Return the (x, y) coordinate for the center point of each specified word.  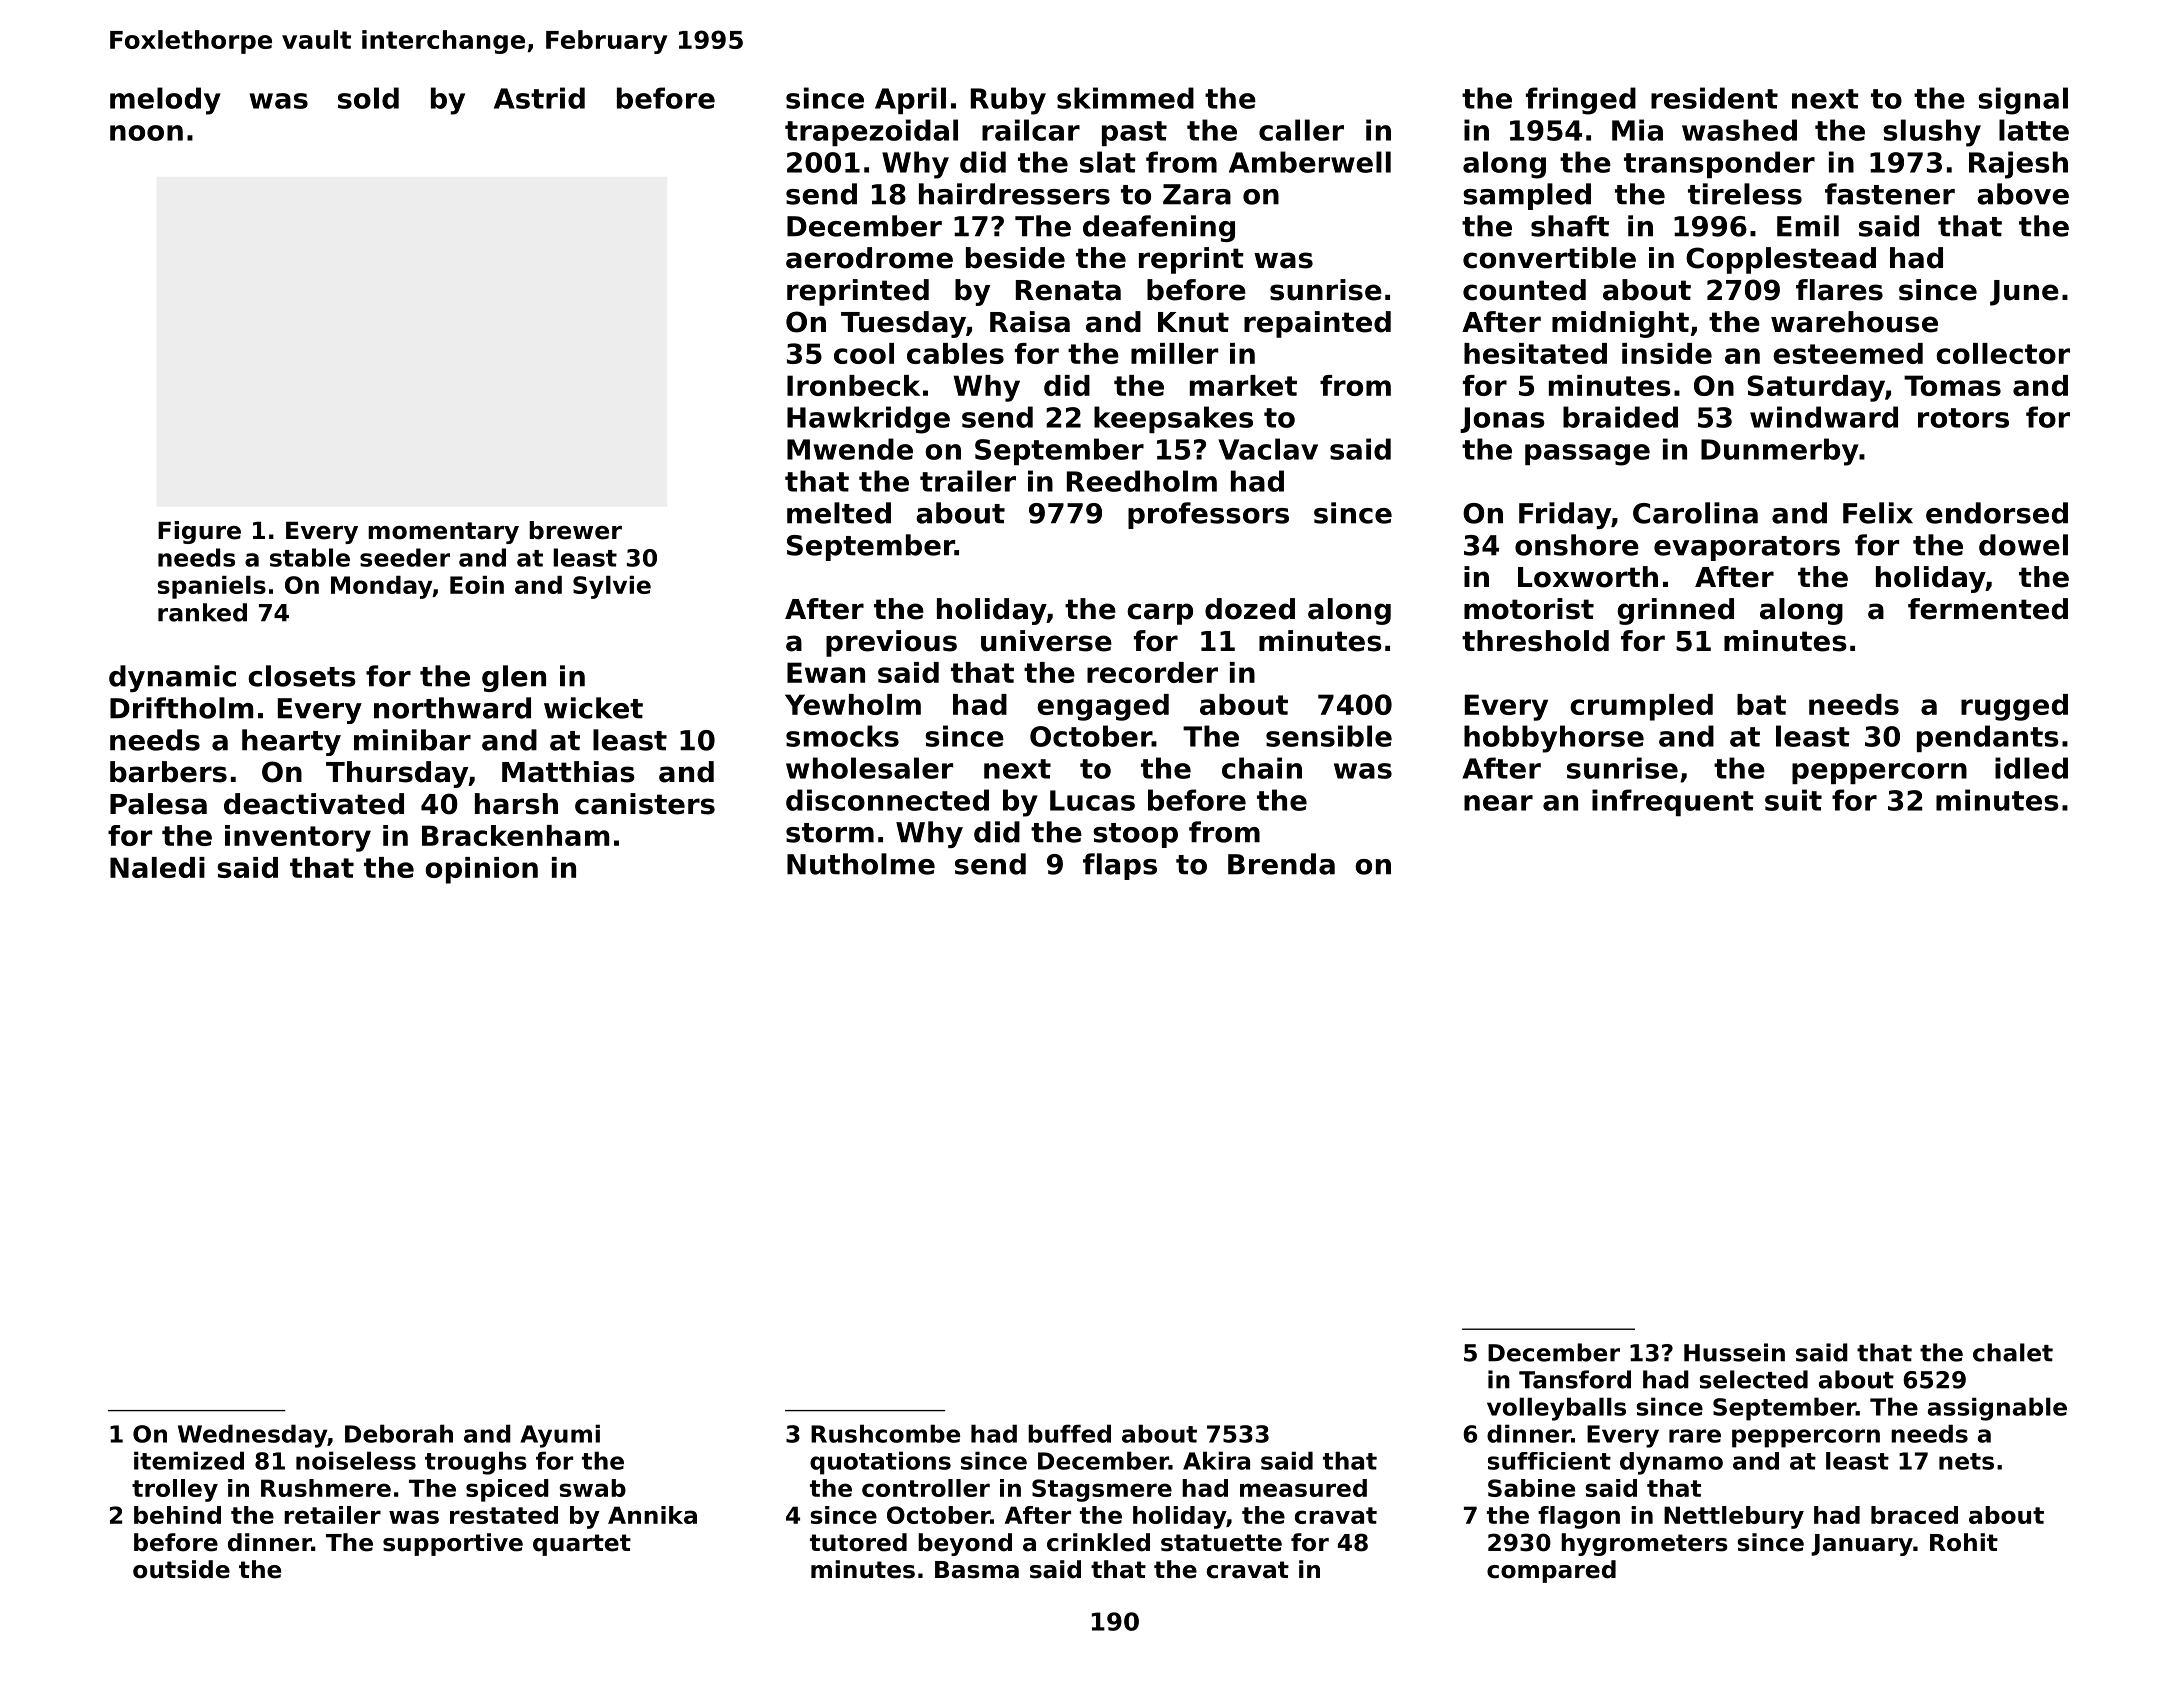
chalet (2013, 1352)
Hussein (1734, 1352)
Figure (199, 532)
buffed (1069, 1433)
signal (2023, 101)
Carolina (1695, 513)
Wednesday (252, 1436)
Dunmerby (1780, 452)
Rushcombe (885, 1433)
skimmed (1125, 98)
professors (1208, 515)
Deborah (399, 1433)
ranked (202, 612)
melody (165, 101)
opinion (481, 870)
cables (955, 353)
